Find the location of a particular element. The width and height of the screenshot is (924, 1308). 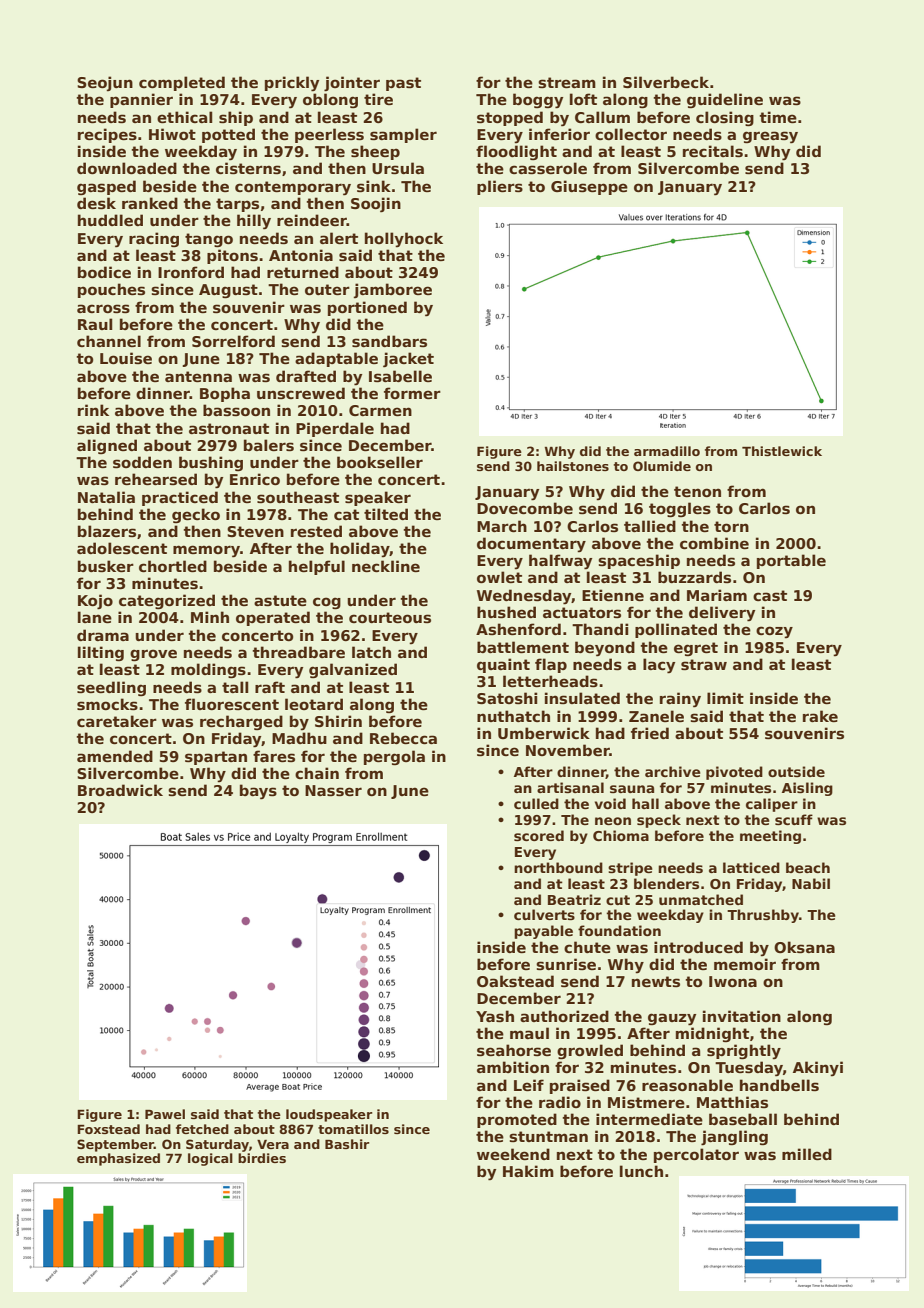

hailstones is located at coordinates (573, 466).
